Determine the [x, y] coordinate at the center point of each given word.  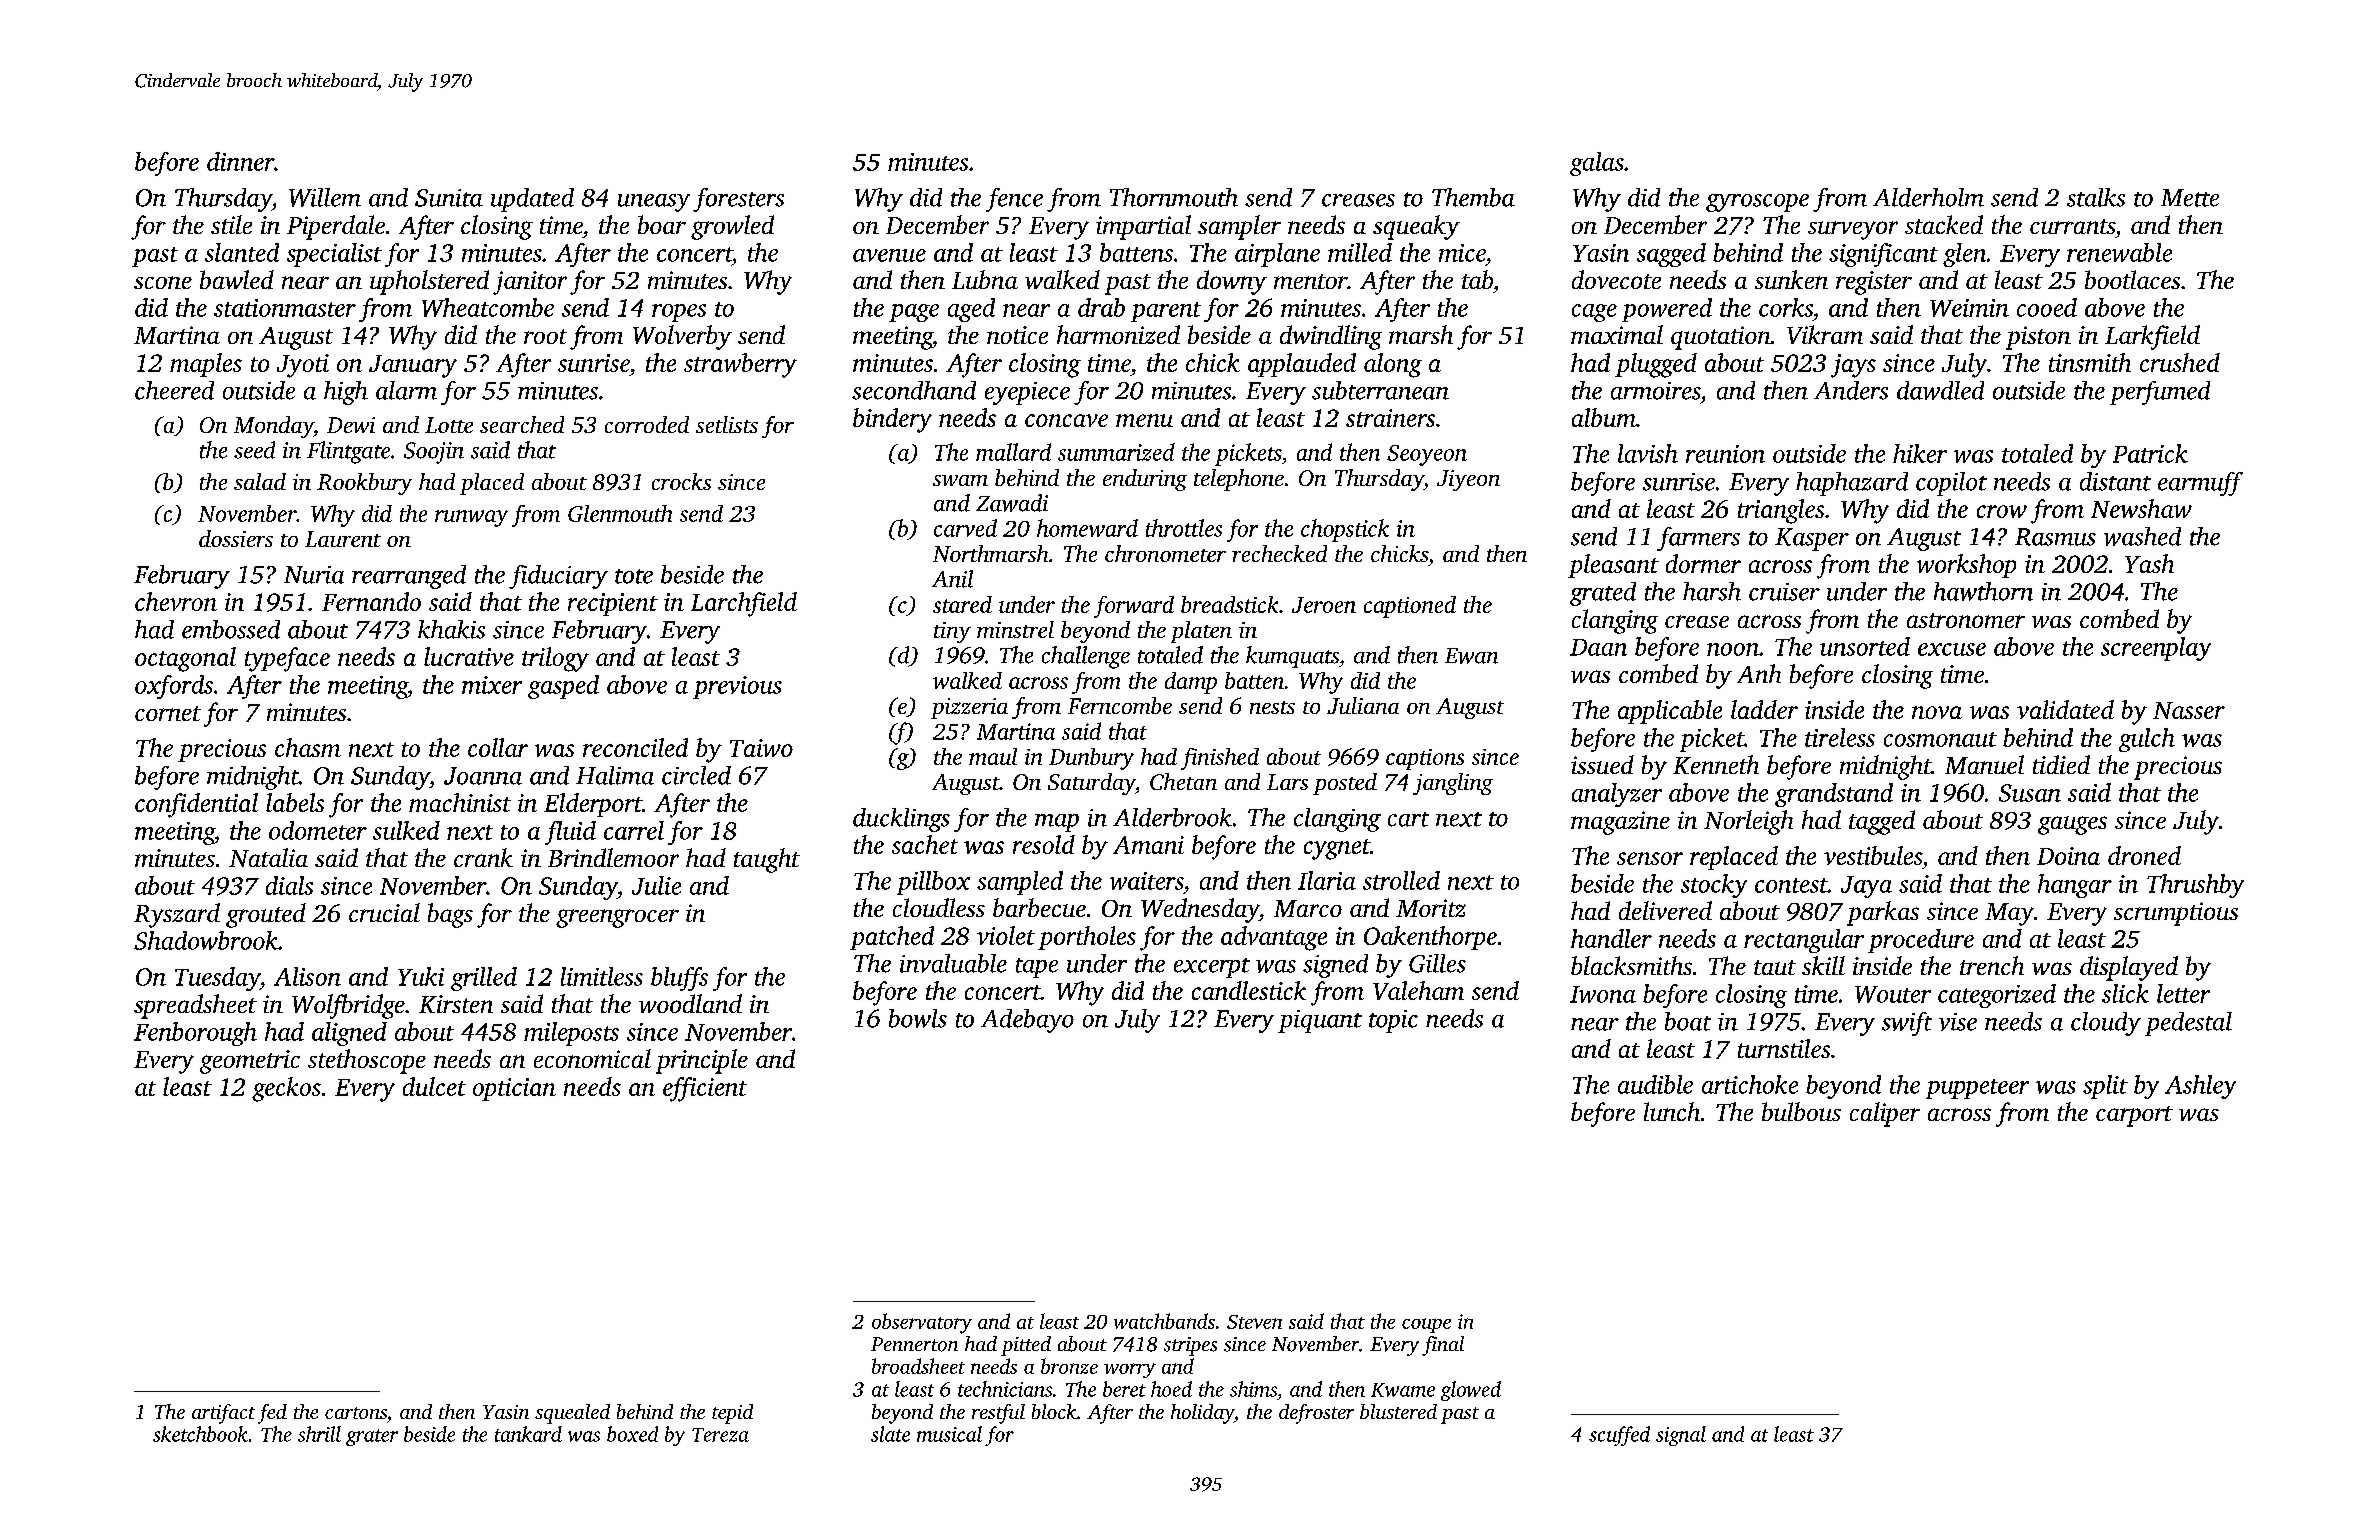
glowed [1471, 1391]
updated [532, 200]
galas [1597, 164]
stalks [2096, 197]
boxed [632, 1434]
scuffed [1619, 1436]
